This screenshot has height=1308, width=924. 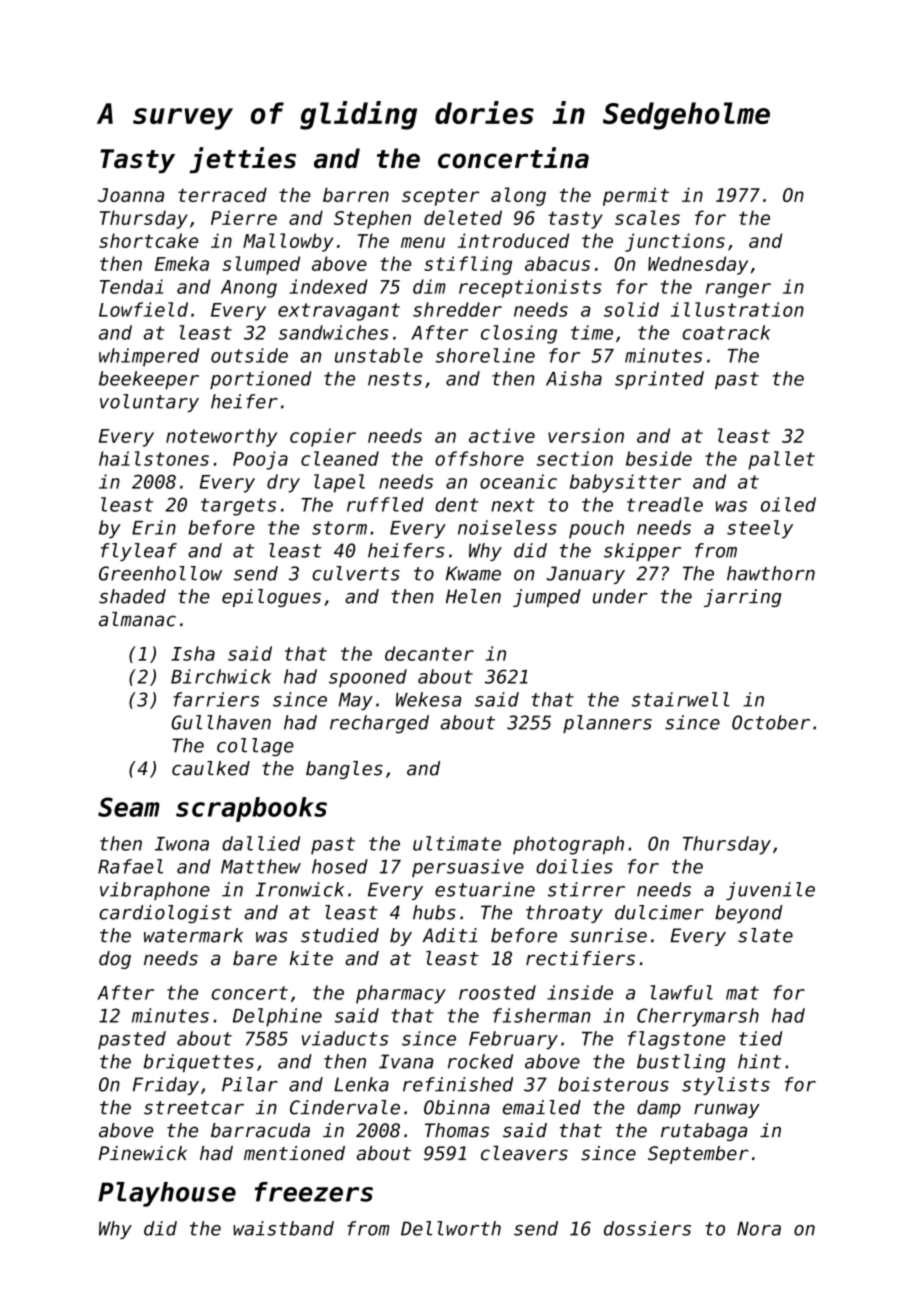 I want to click on Tendai, so click(x=132, y=286).
